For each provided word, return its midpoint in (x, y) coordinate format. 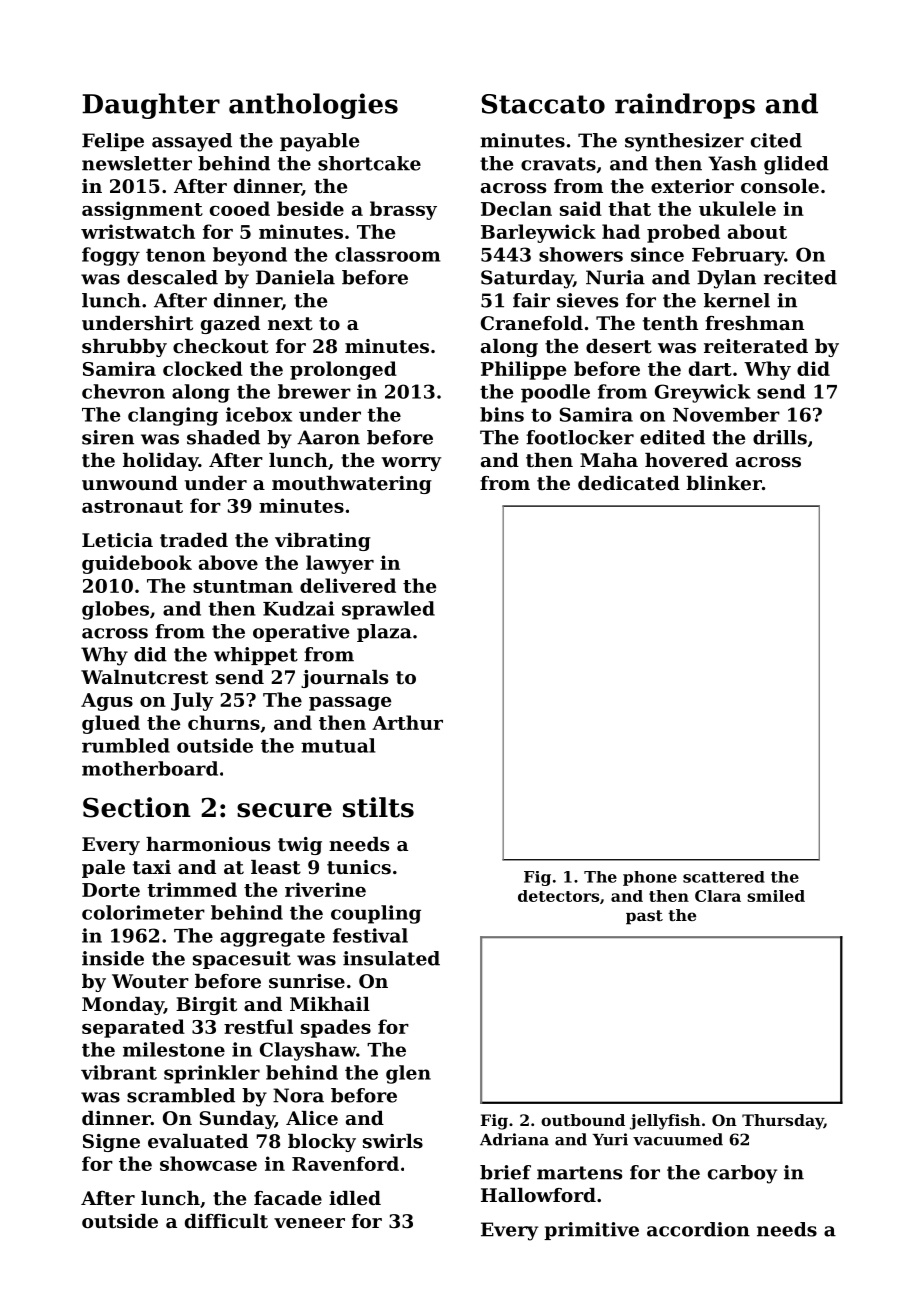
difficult (226, 1221)
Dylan (726, 279)
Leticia (117, 540)
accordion (698, 1229)
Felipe (113, 142)
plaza (384, 633)
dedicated (629, 483)
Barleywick (538, 233)
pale (103, 869)
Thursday (783, 1122)
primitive (591, 1231)
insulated (391, 958)
